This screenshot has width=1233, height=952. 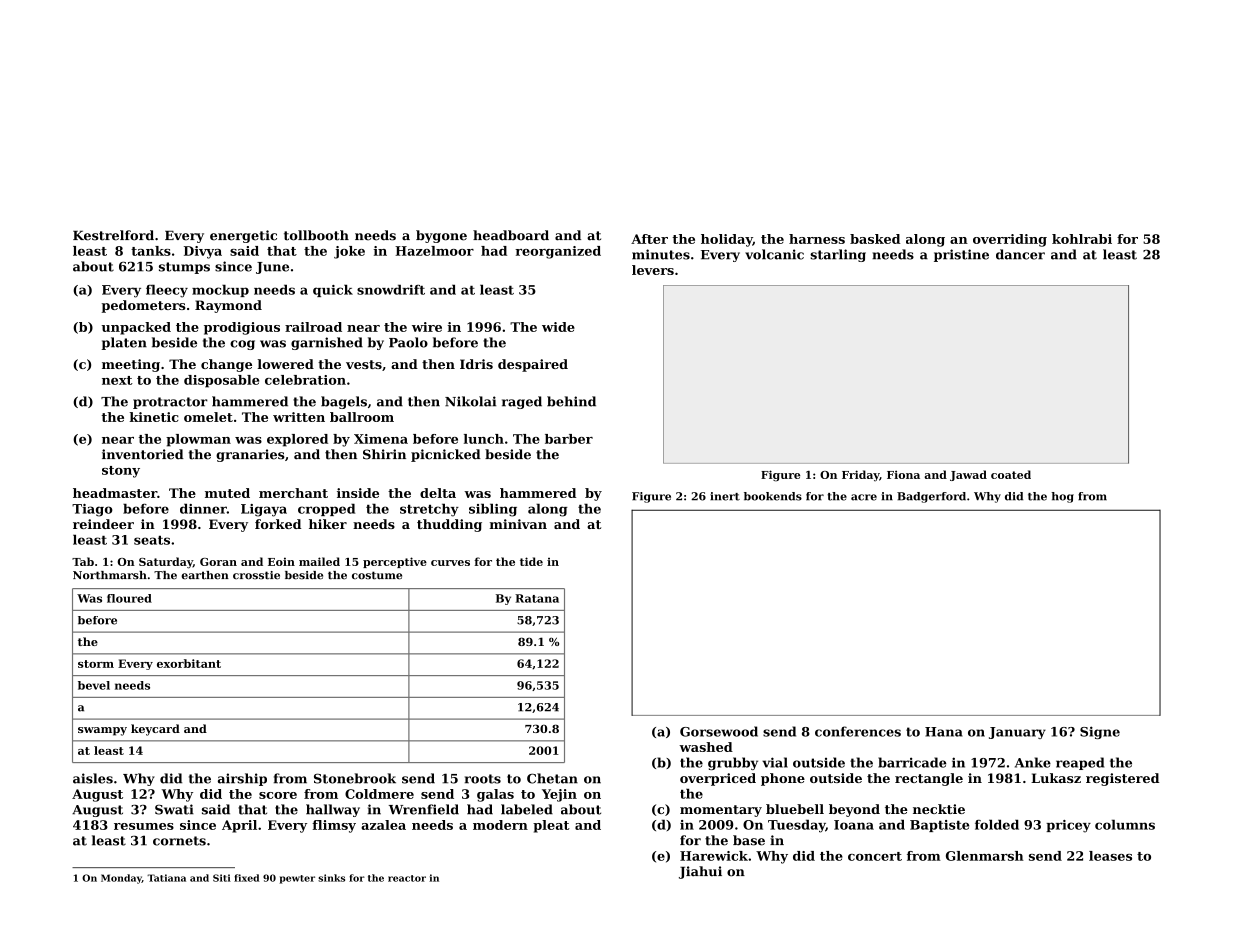 What do you see at coordinates (129, 598) in the screenshot?
I see `floured` at bounding box center [129, 598].
